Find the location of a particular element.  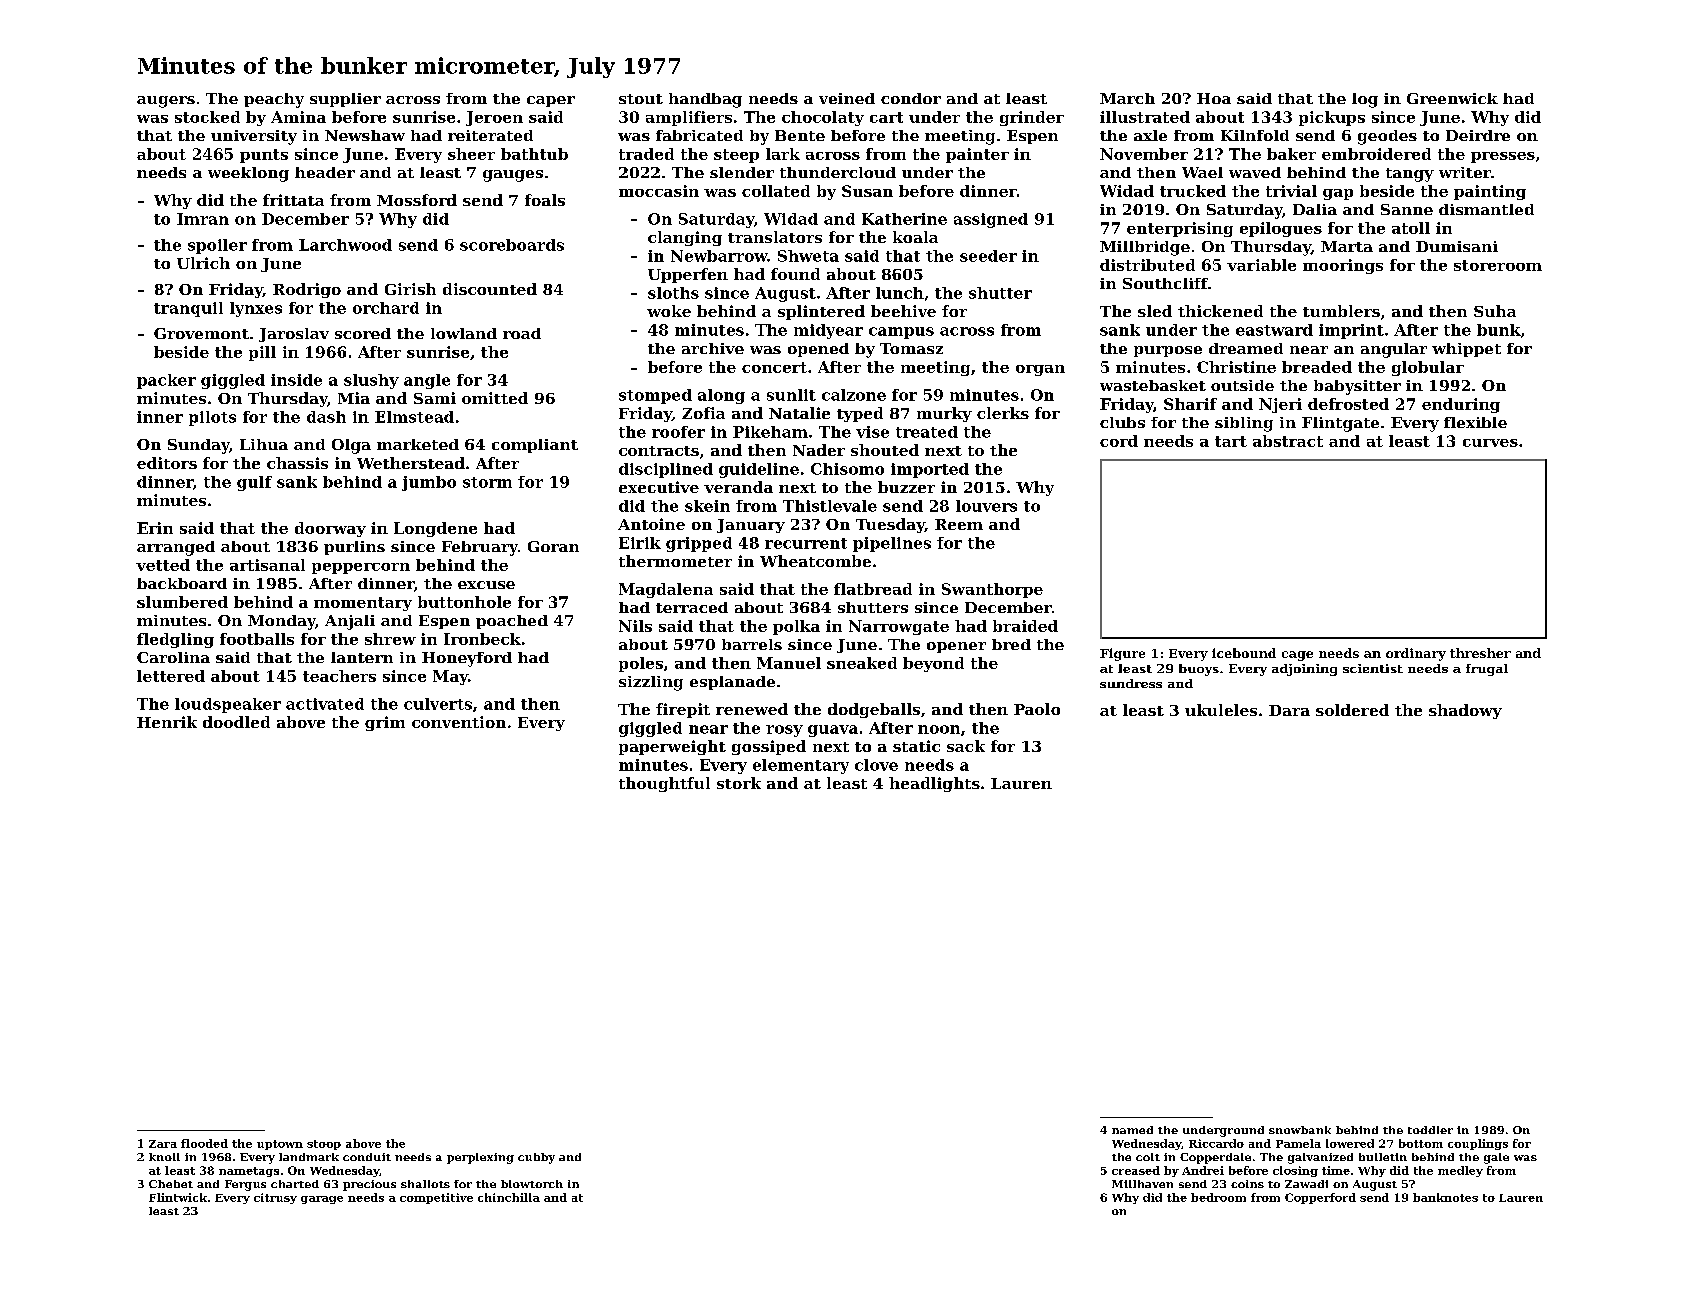

breaded is located at coordinates (1317, 367).
